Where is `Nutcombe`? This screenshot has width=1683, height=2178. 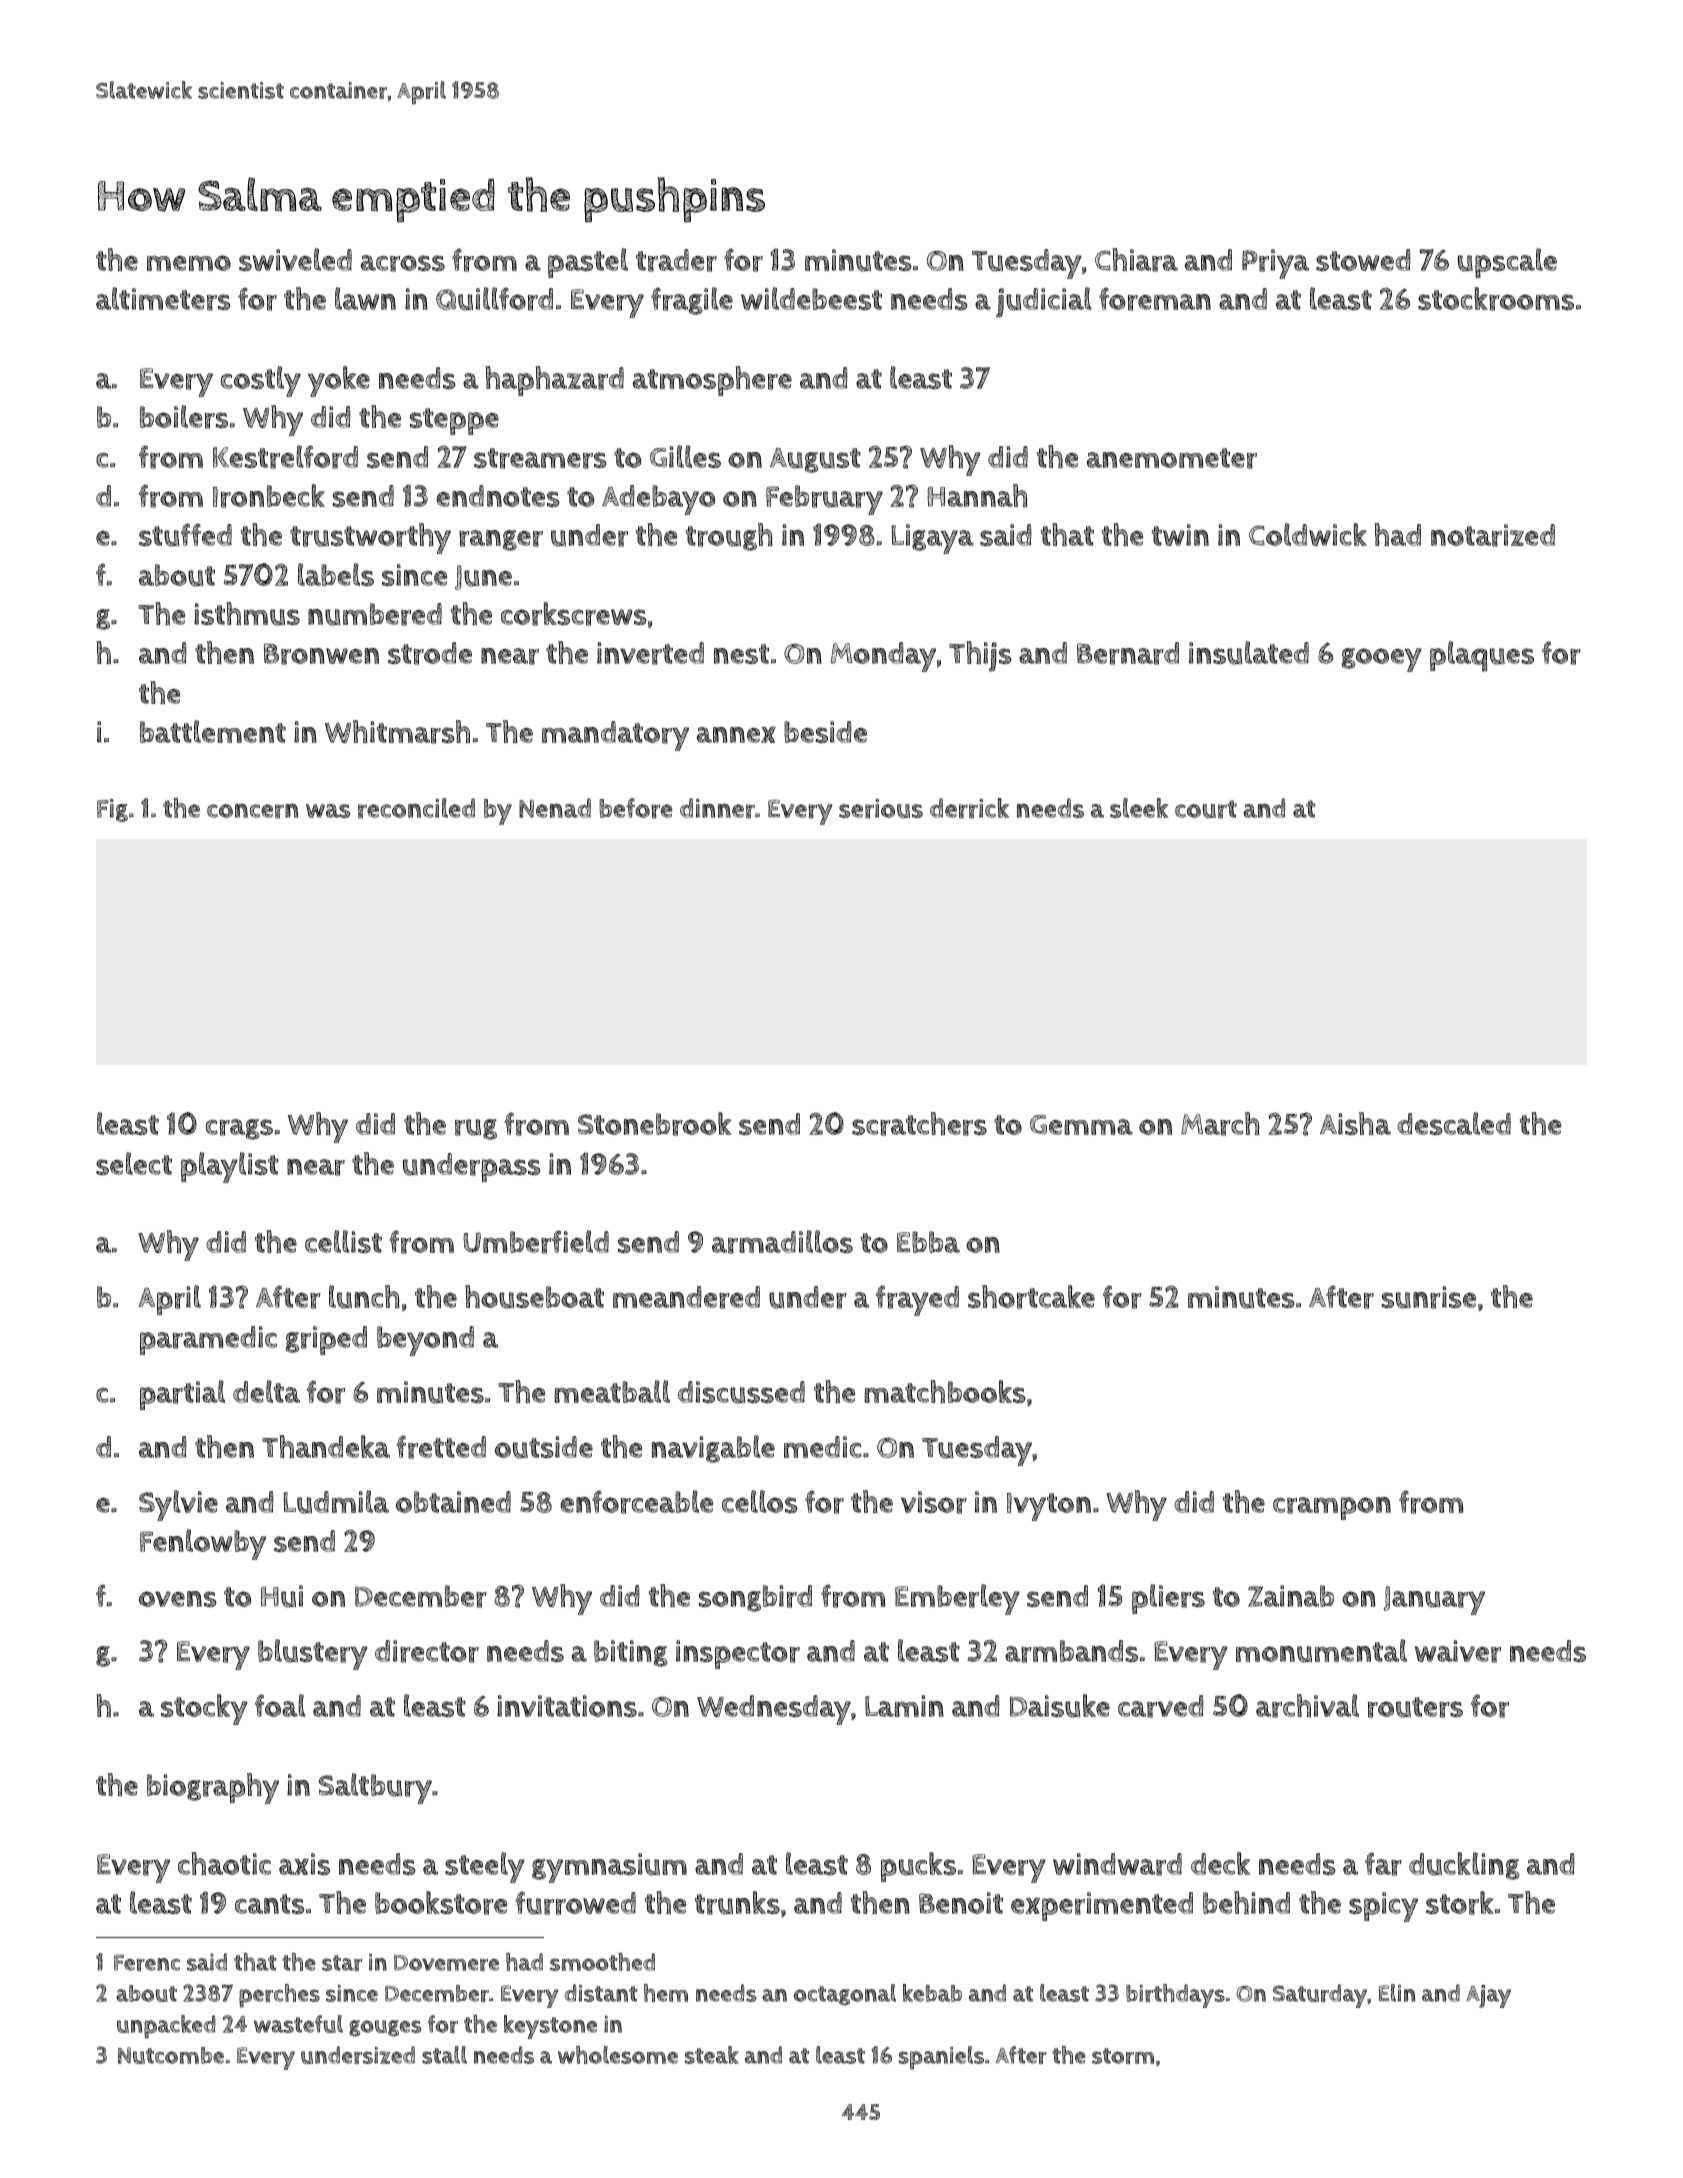
Nutcombe is located at coordinates (171, 2055).
